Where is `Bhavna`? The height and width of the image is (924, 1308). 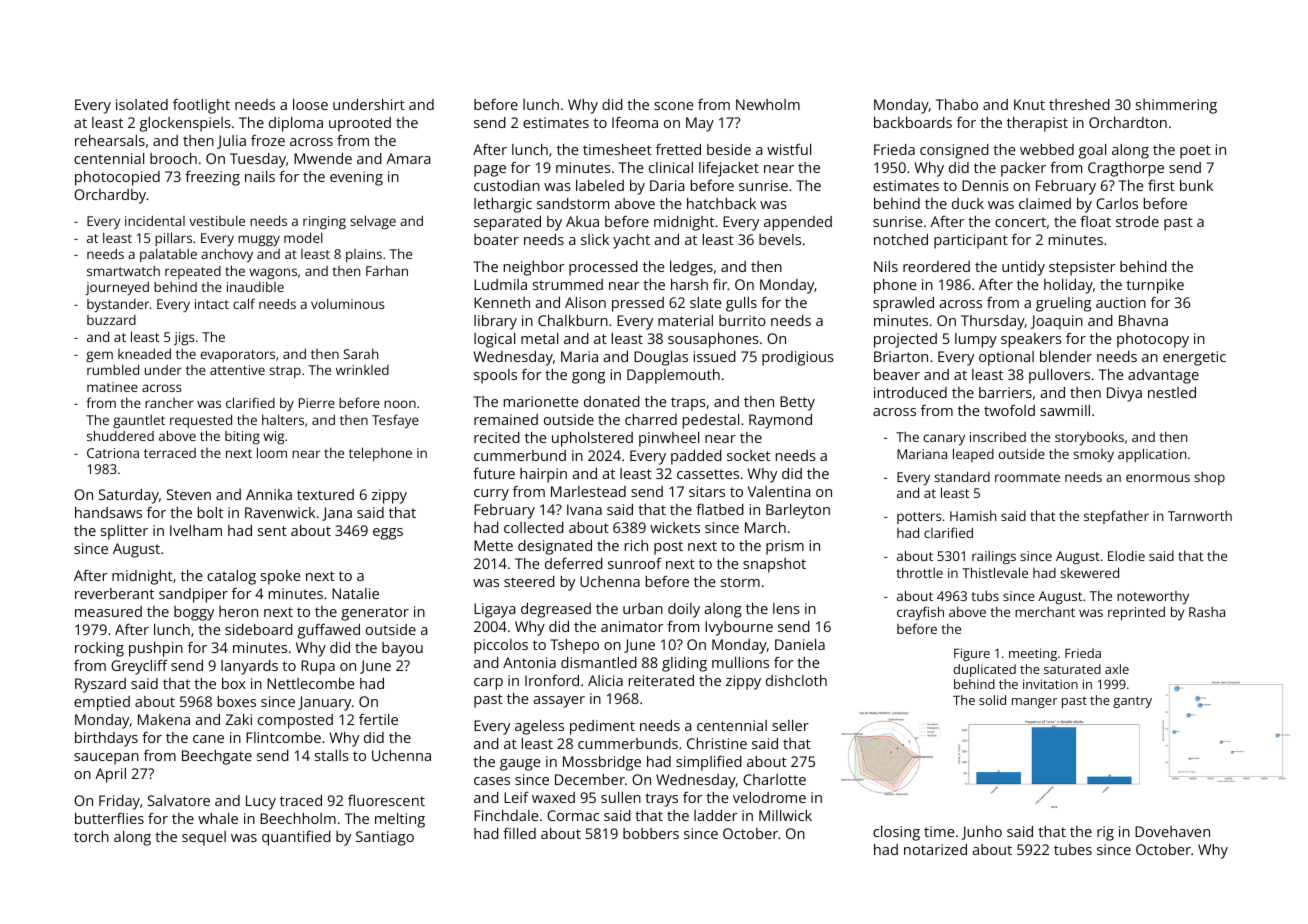 Bhavna is located at coordinates (1143, 320).
